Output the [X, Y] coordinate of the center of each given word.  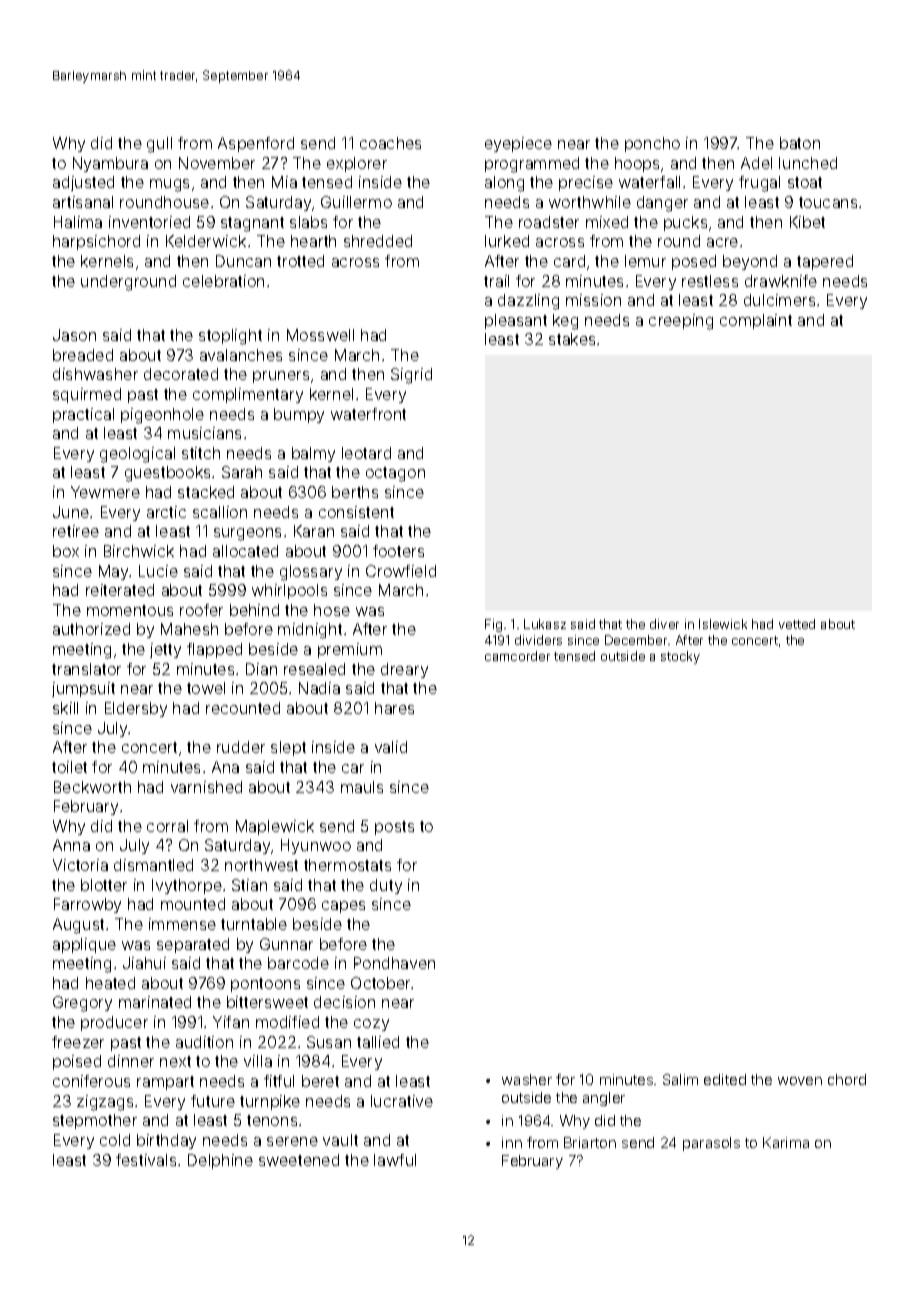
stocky [680, 657]
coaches [390, 143]
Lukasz [545, 624]
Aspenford [256, 144]
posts [394, 828]
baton [800, 143]
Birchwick [139, 551]
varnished [206, 787]
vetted [797, 624]
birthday [166, 1141]
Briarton [590, 1142]
